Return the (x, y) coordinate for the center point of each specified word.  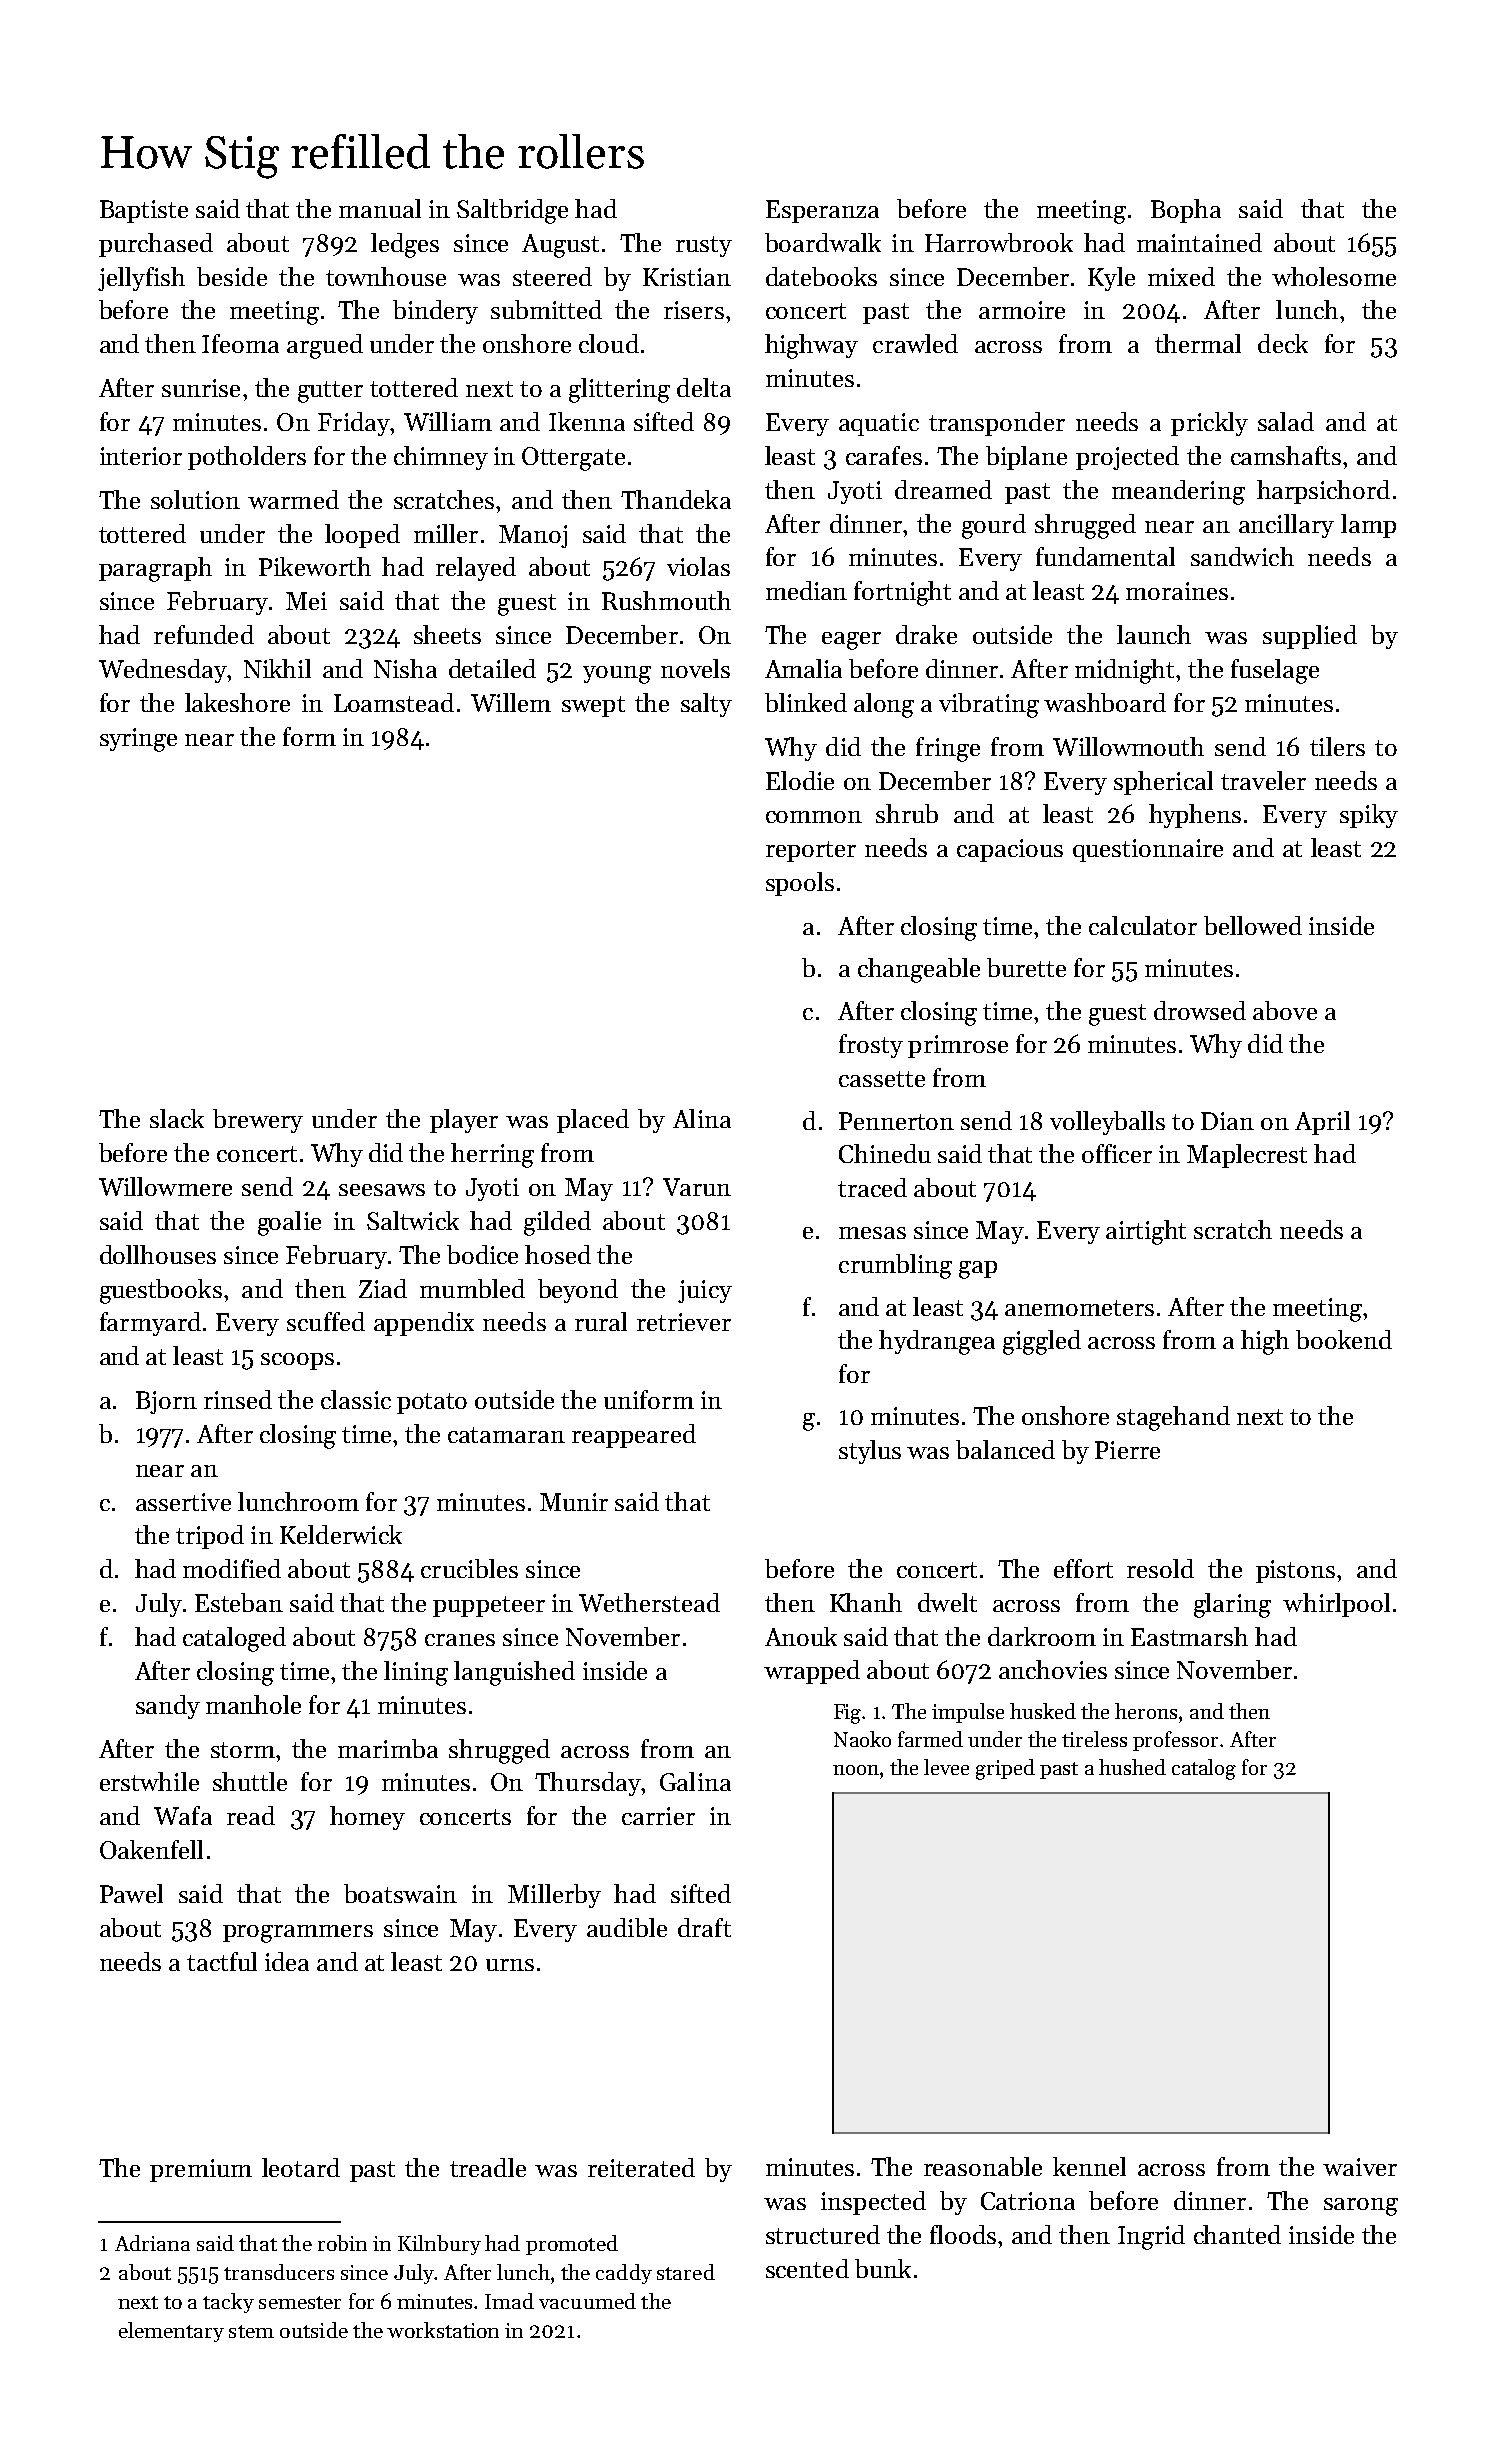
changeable (919, 970)
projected (1127, 458)
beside (232, 276)
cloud (609, 343)
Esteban (239, 1602)
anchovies (1053, 1669)
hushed (1132, 1767)
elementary (171, 2332)
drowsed (1200, 1010)
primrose (958, 1046)
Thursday (588, 1784)
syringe (138, 740)
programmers (298, 1934)
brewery (258, 1121)
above (1285, 1010)
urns (510, 1965)
